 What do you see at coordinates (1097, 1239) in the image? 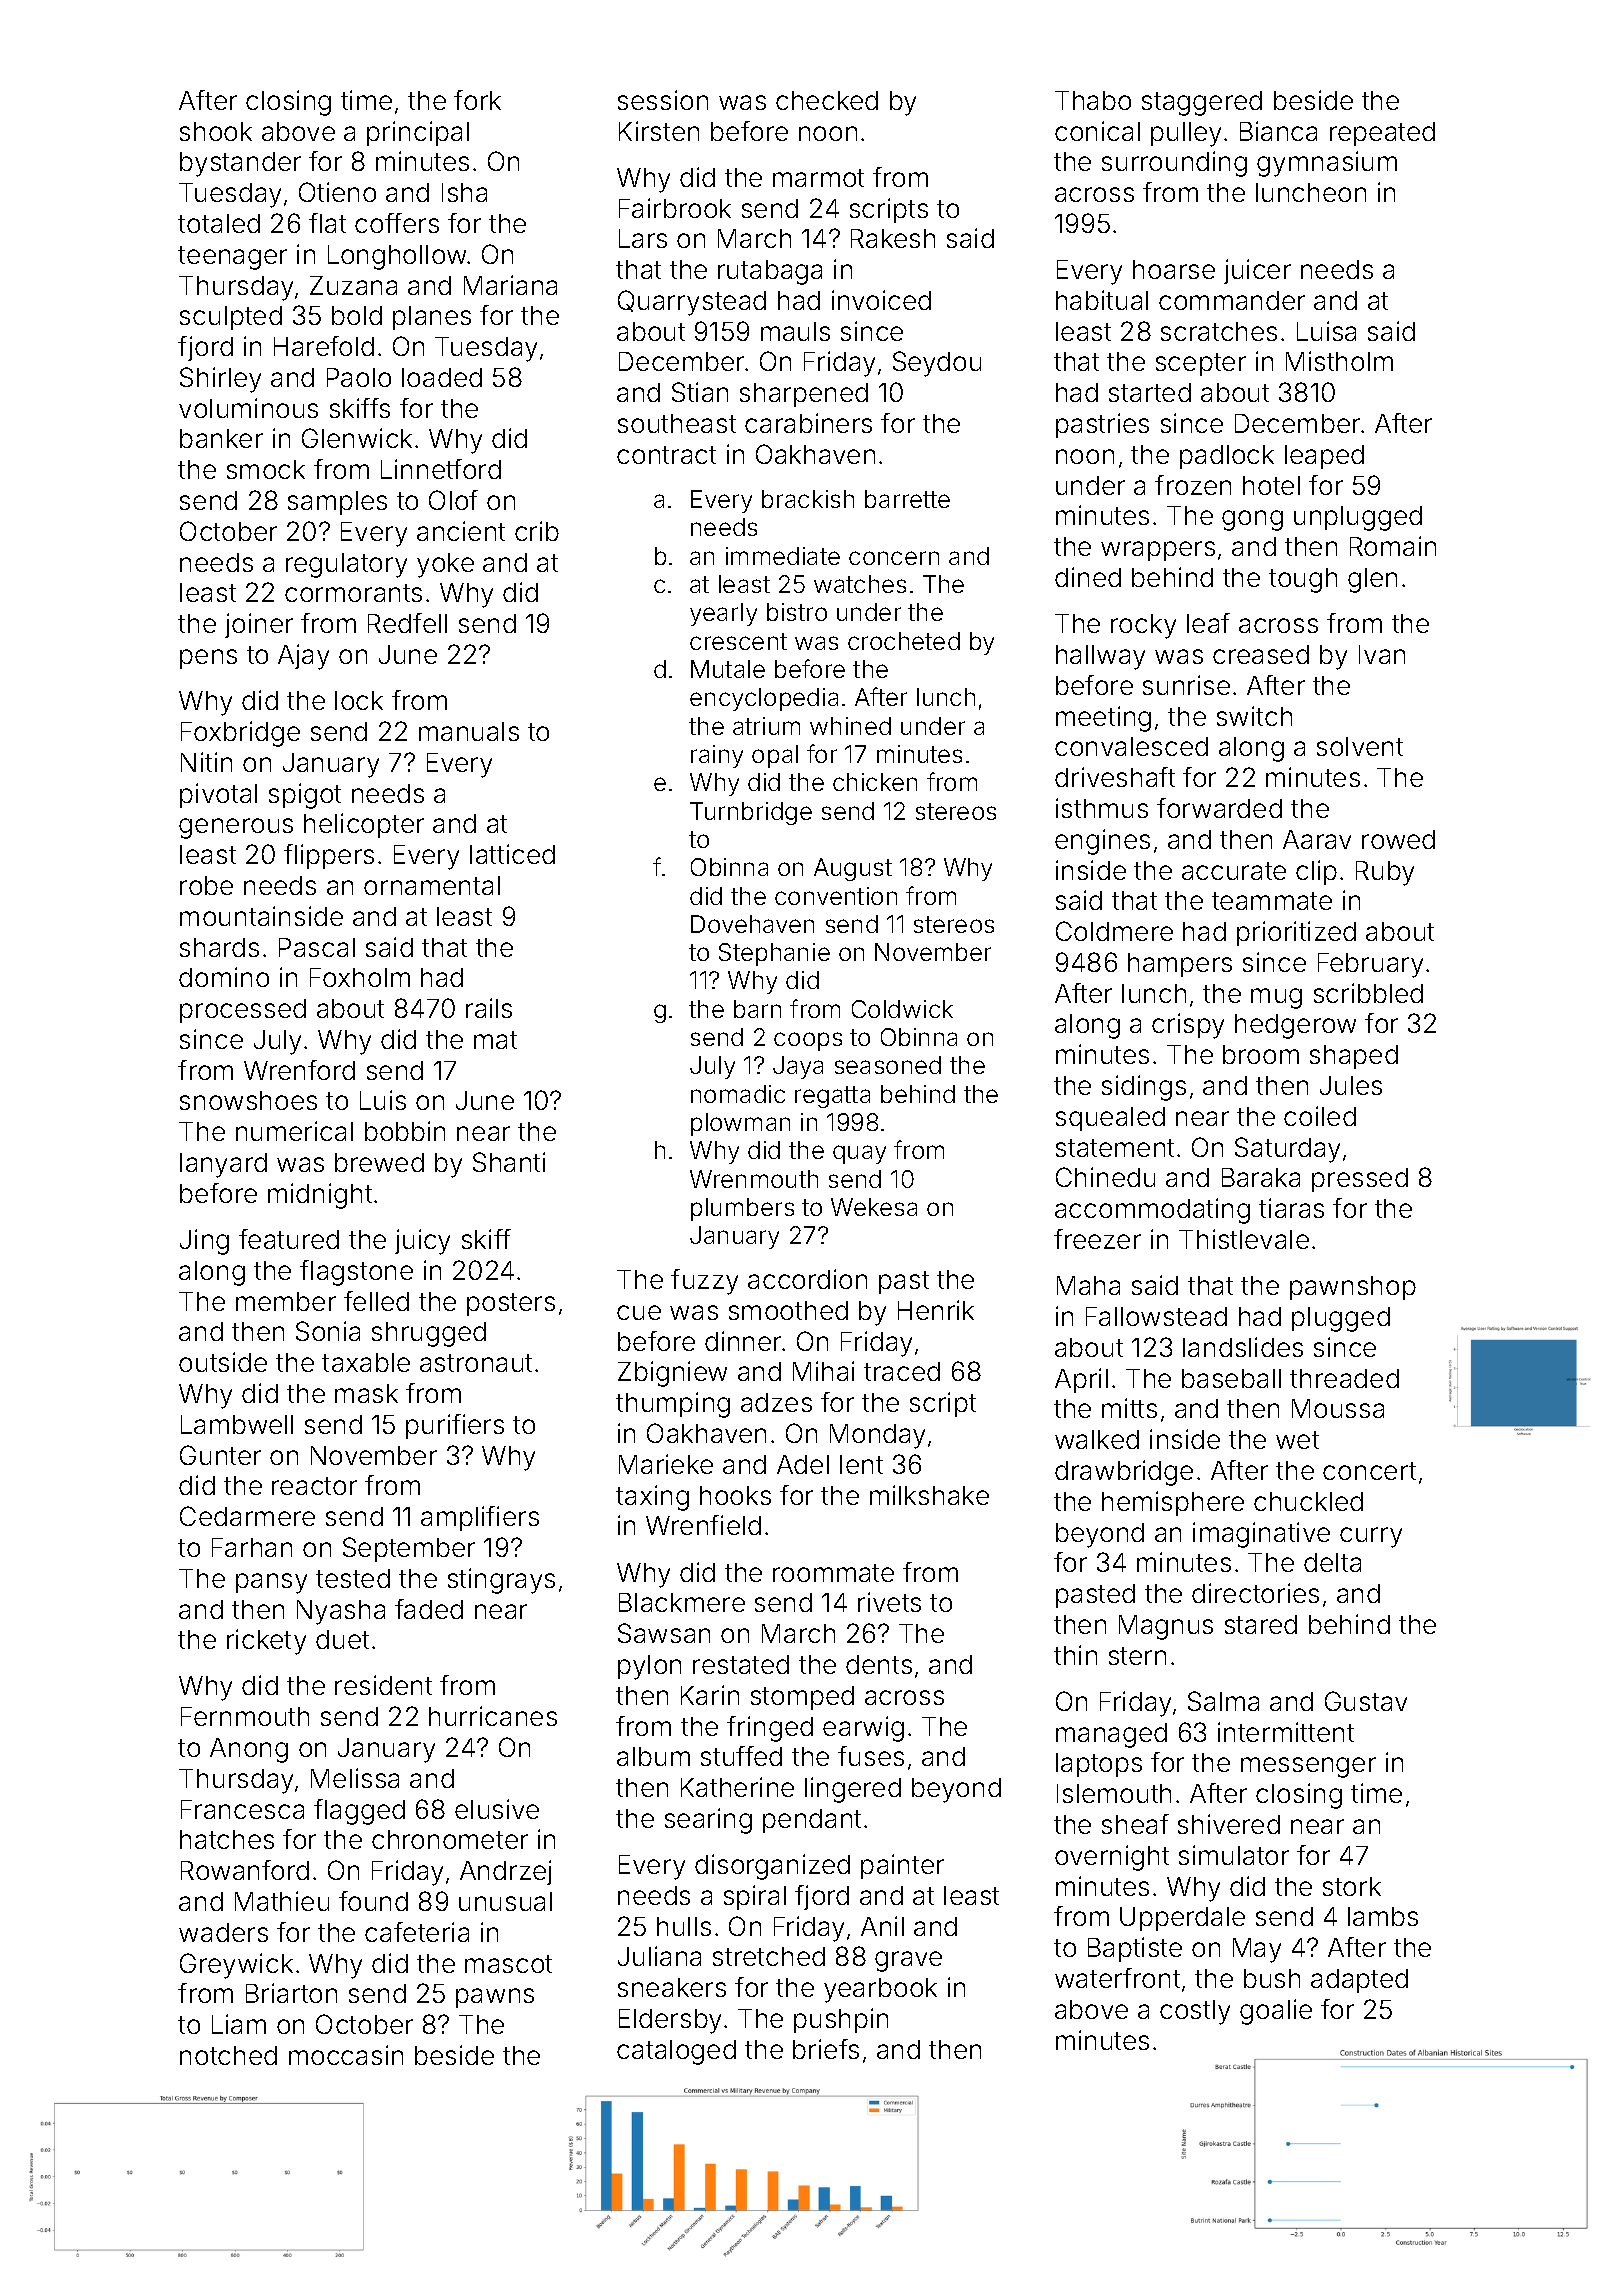
I see `freezer` at bounding box center [1097, 1239].
